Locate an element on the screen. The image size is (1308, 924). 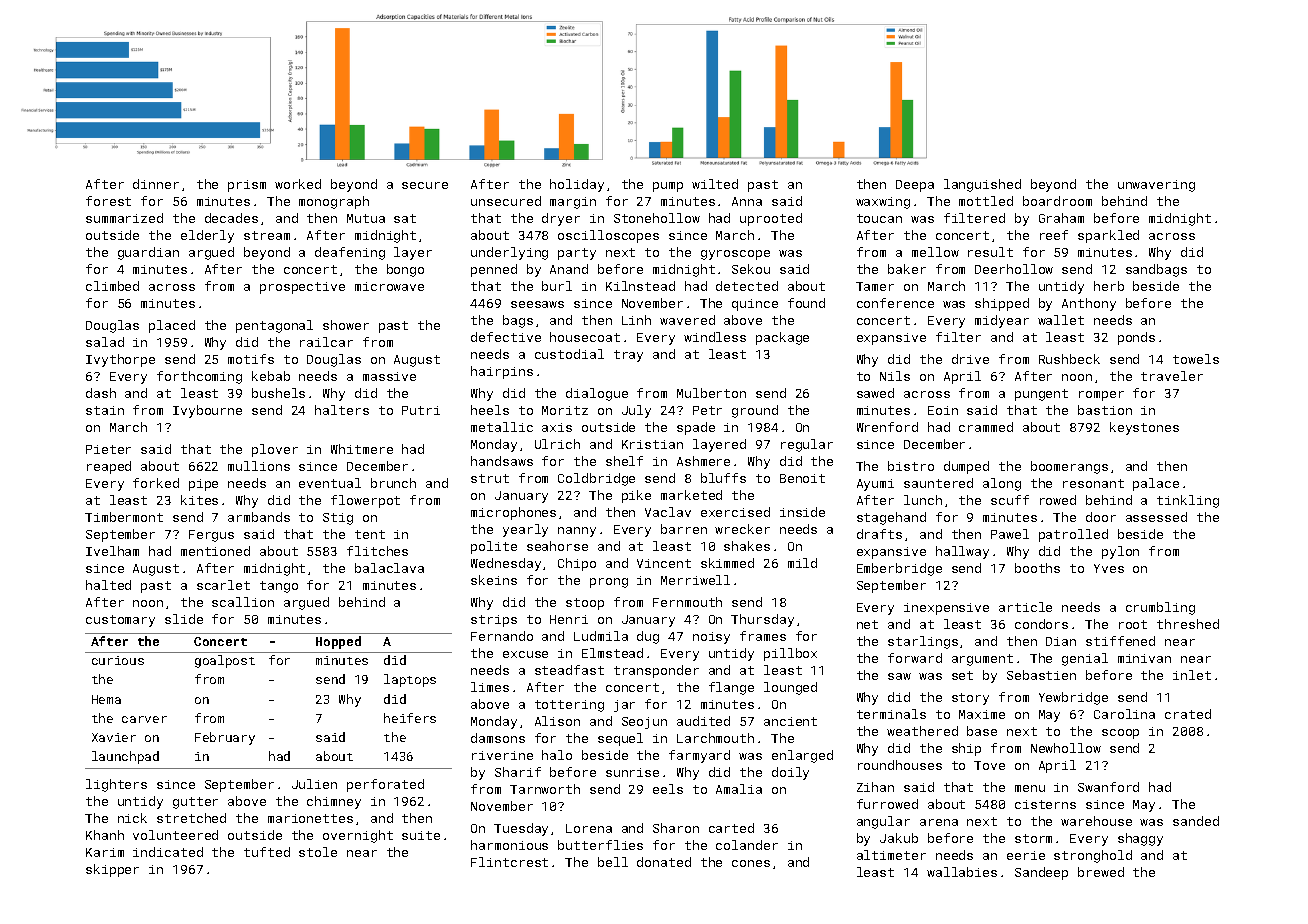
wilted is located at coordinates (715, 184).
